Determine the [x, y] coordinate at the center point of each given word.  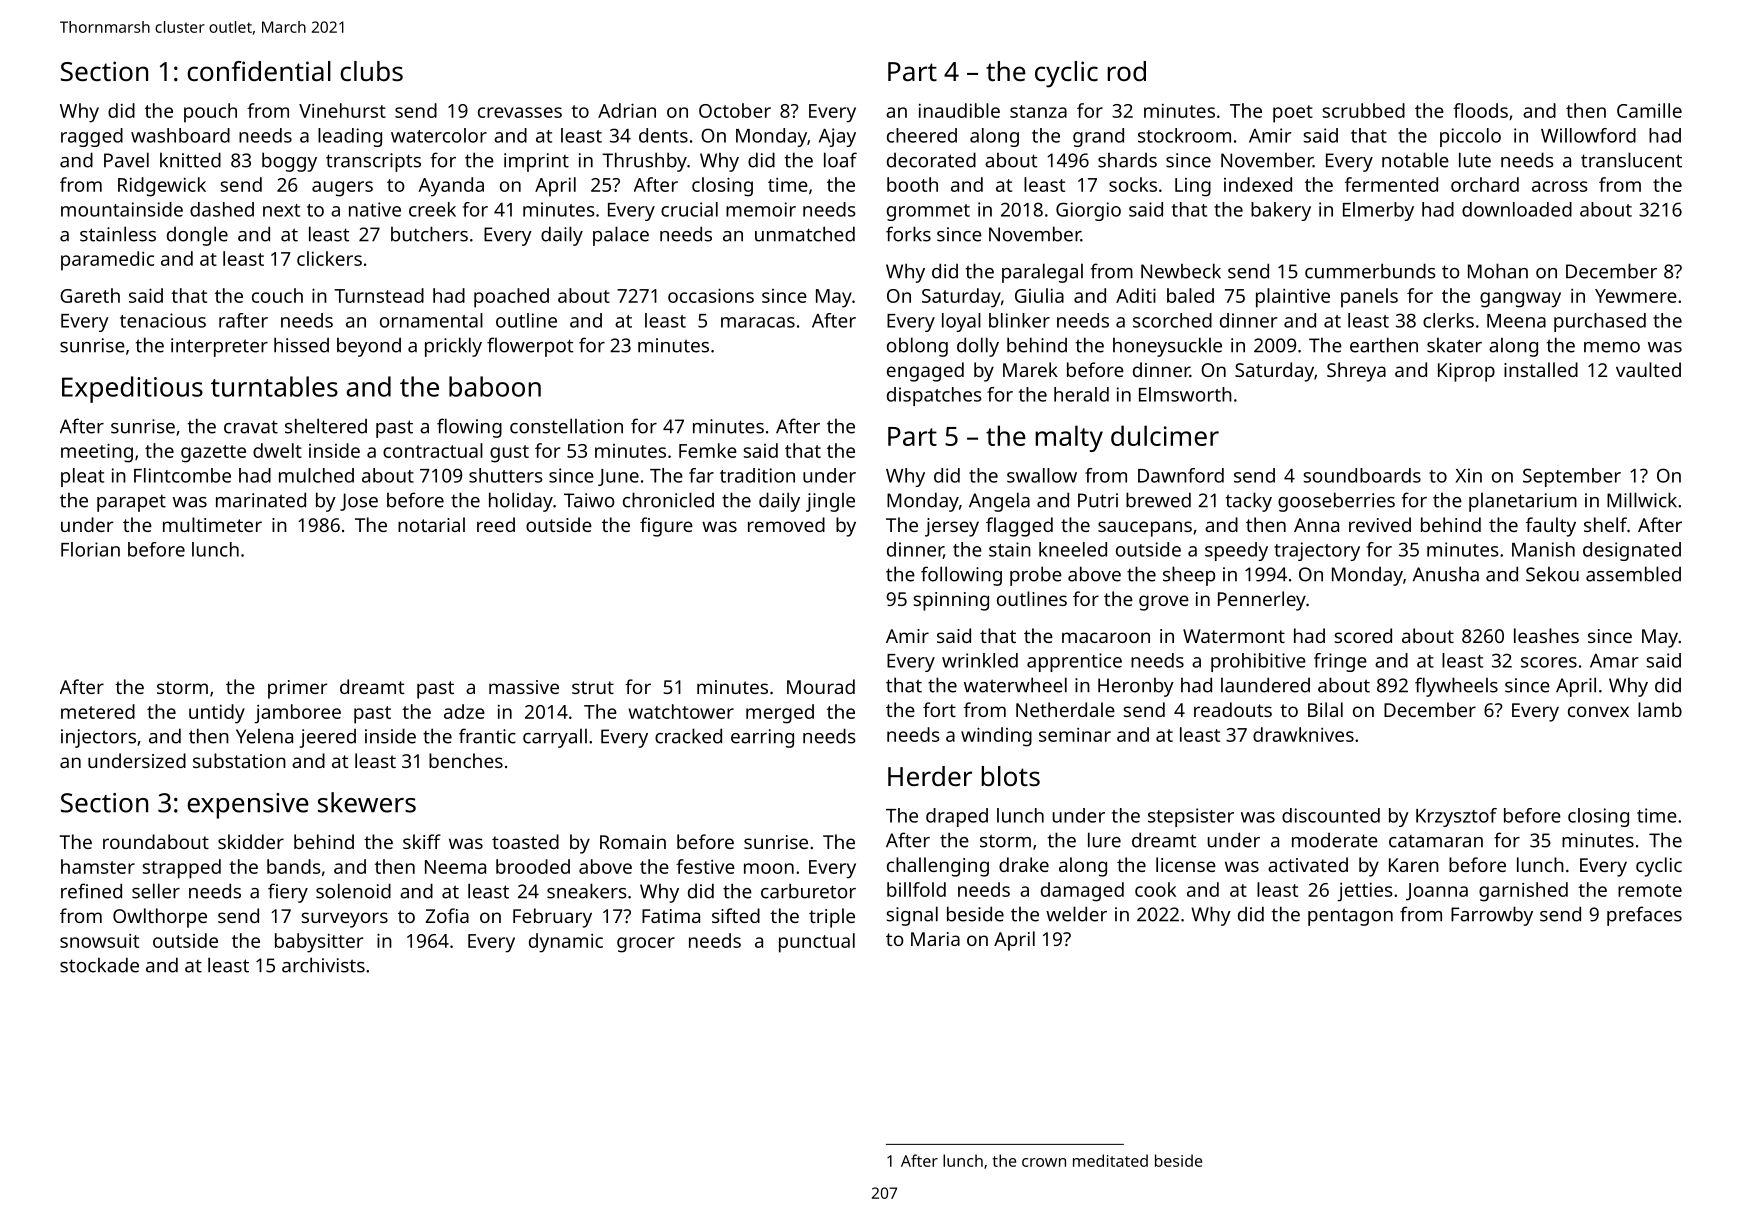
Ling [1193, 187]
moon [769, 868]
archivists [323, 965]
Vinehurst [342, 110]
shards [1127, 160]
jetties [1365, 892]
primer [298, 689]
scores [1549, 662]
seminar [1075, 735]
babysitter [319, 943]
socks [1133, 184]
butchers [429, 234]
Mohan [1498, 271]
